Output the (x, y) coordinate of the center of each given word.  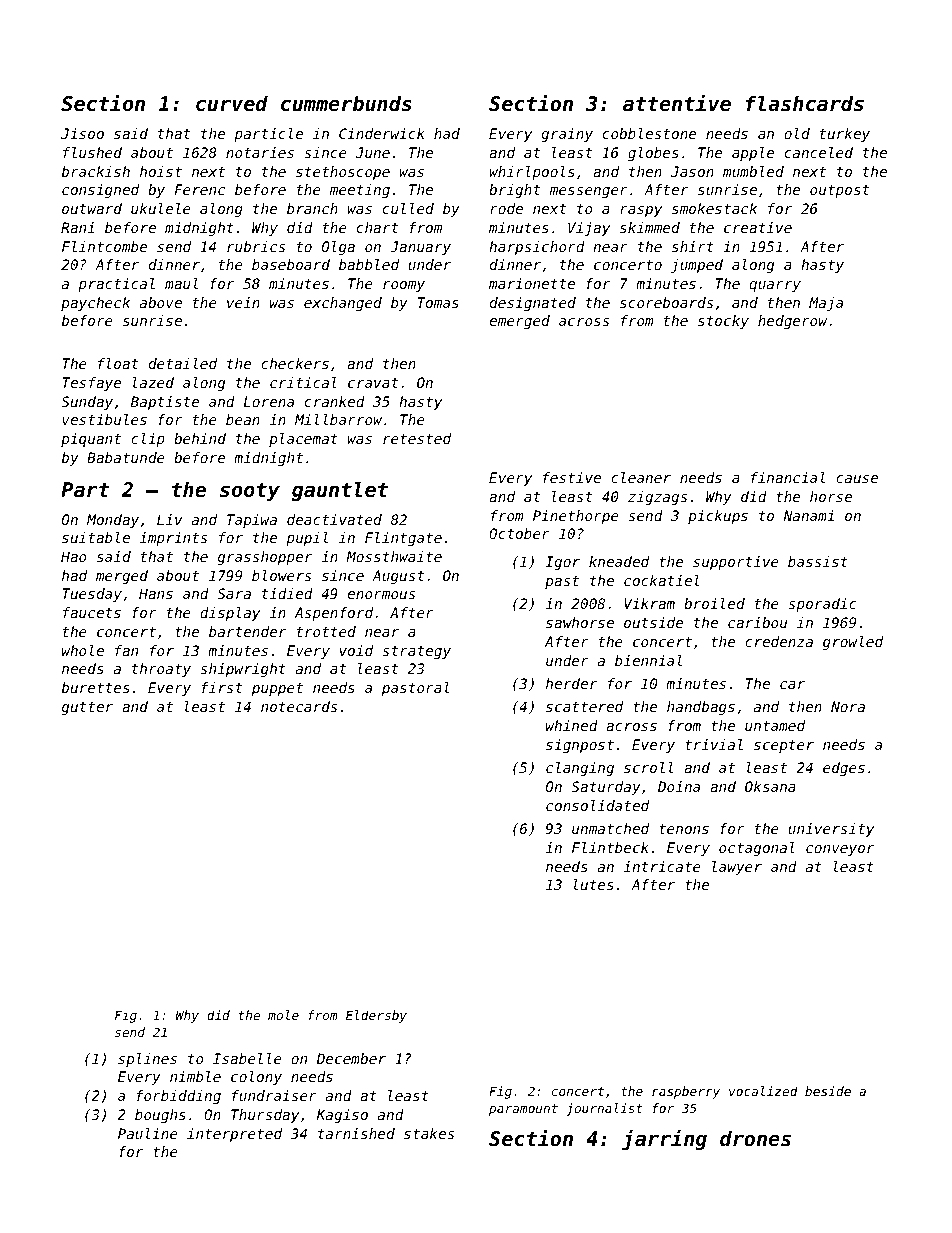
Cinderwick (382, 133)
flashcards (805, 103)
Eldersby (376, 1016)
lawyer (737, 868)
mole (283, 1015)
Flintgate (403, 539)
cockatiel (661, 580)
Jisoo (82, 133)
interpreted (234, 1135)
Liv (170, 519)
